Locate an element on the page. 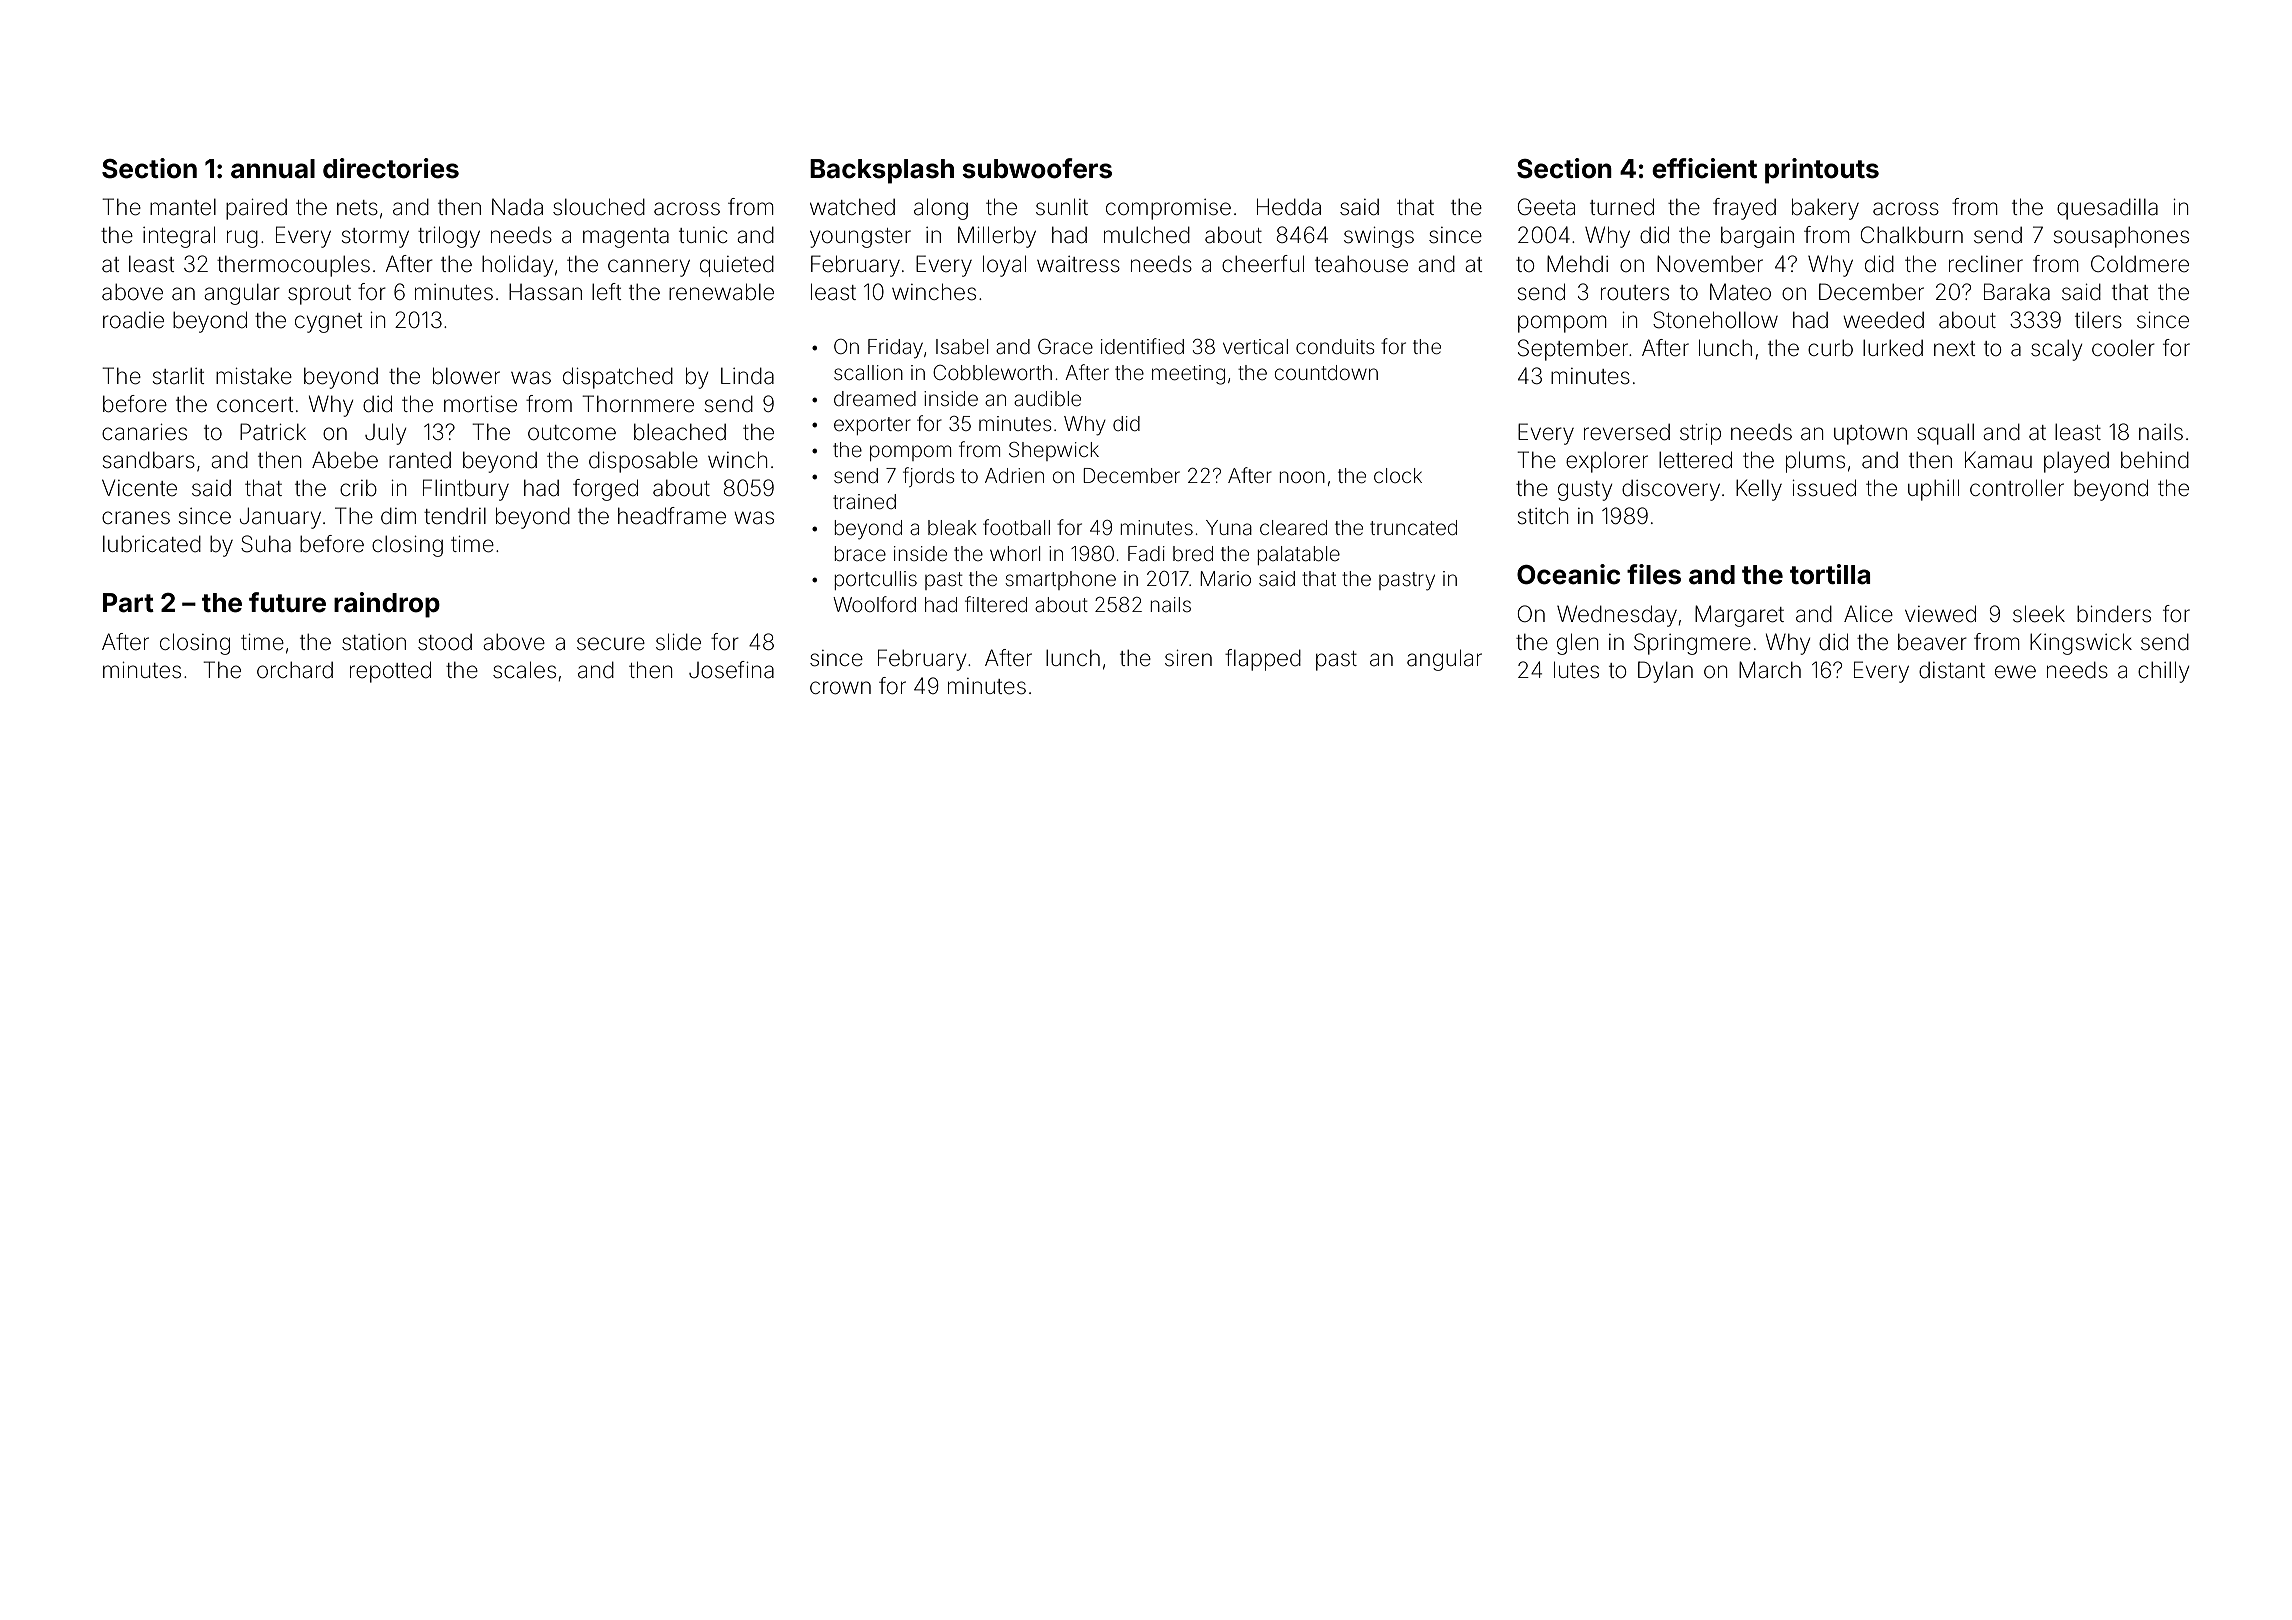 This page has width=2292, height=1620. quesadilla is located at coordinates (2107, 209).
